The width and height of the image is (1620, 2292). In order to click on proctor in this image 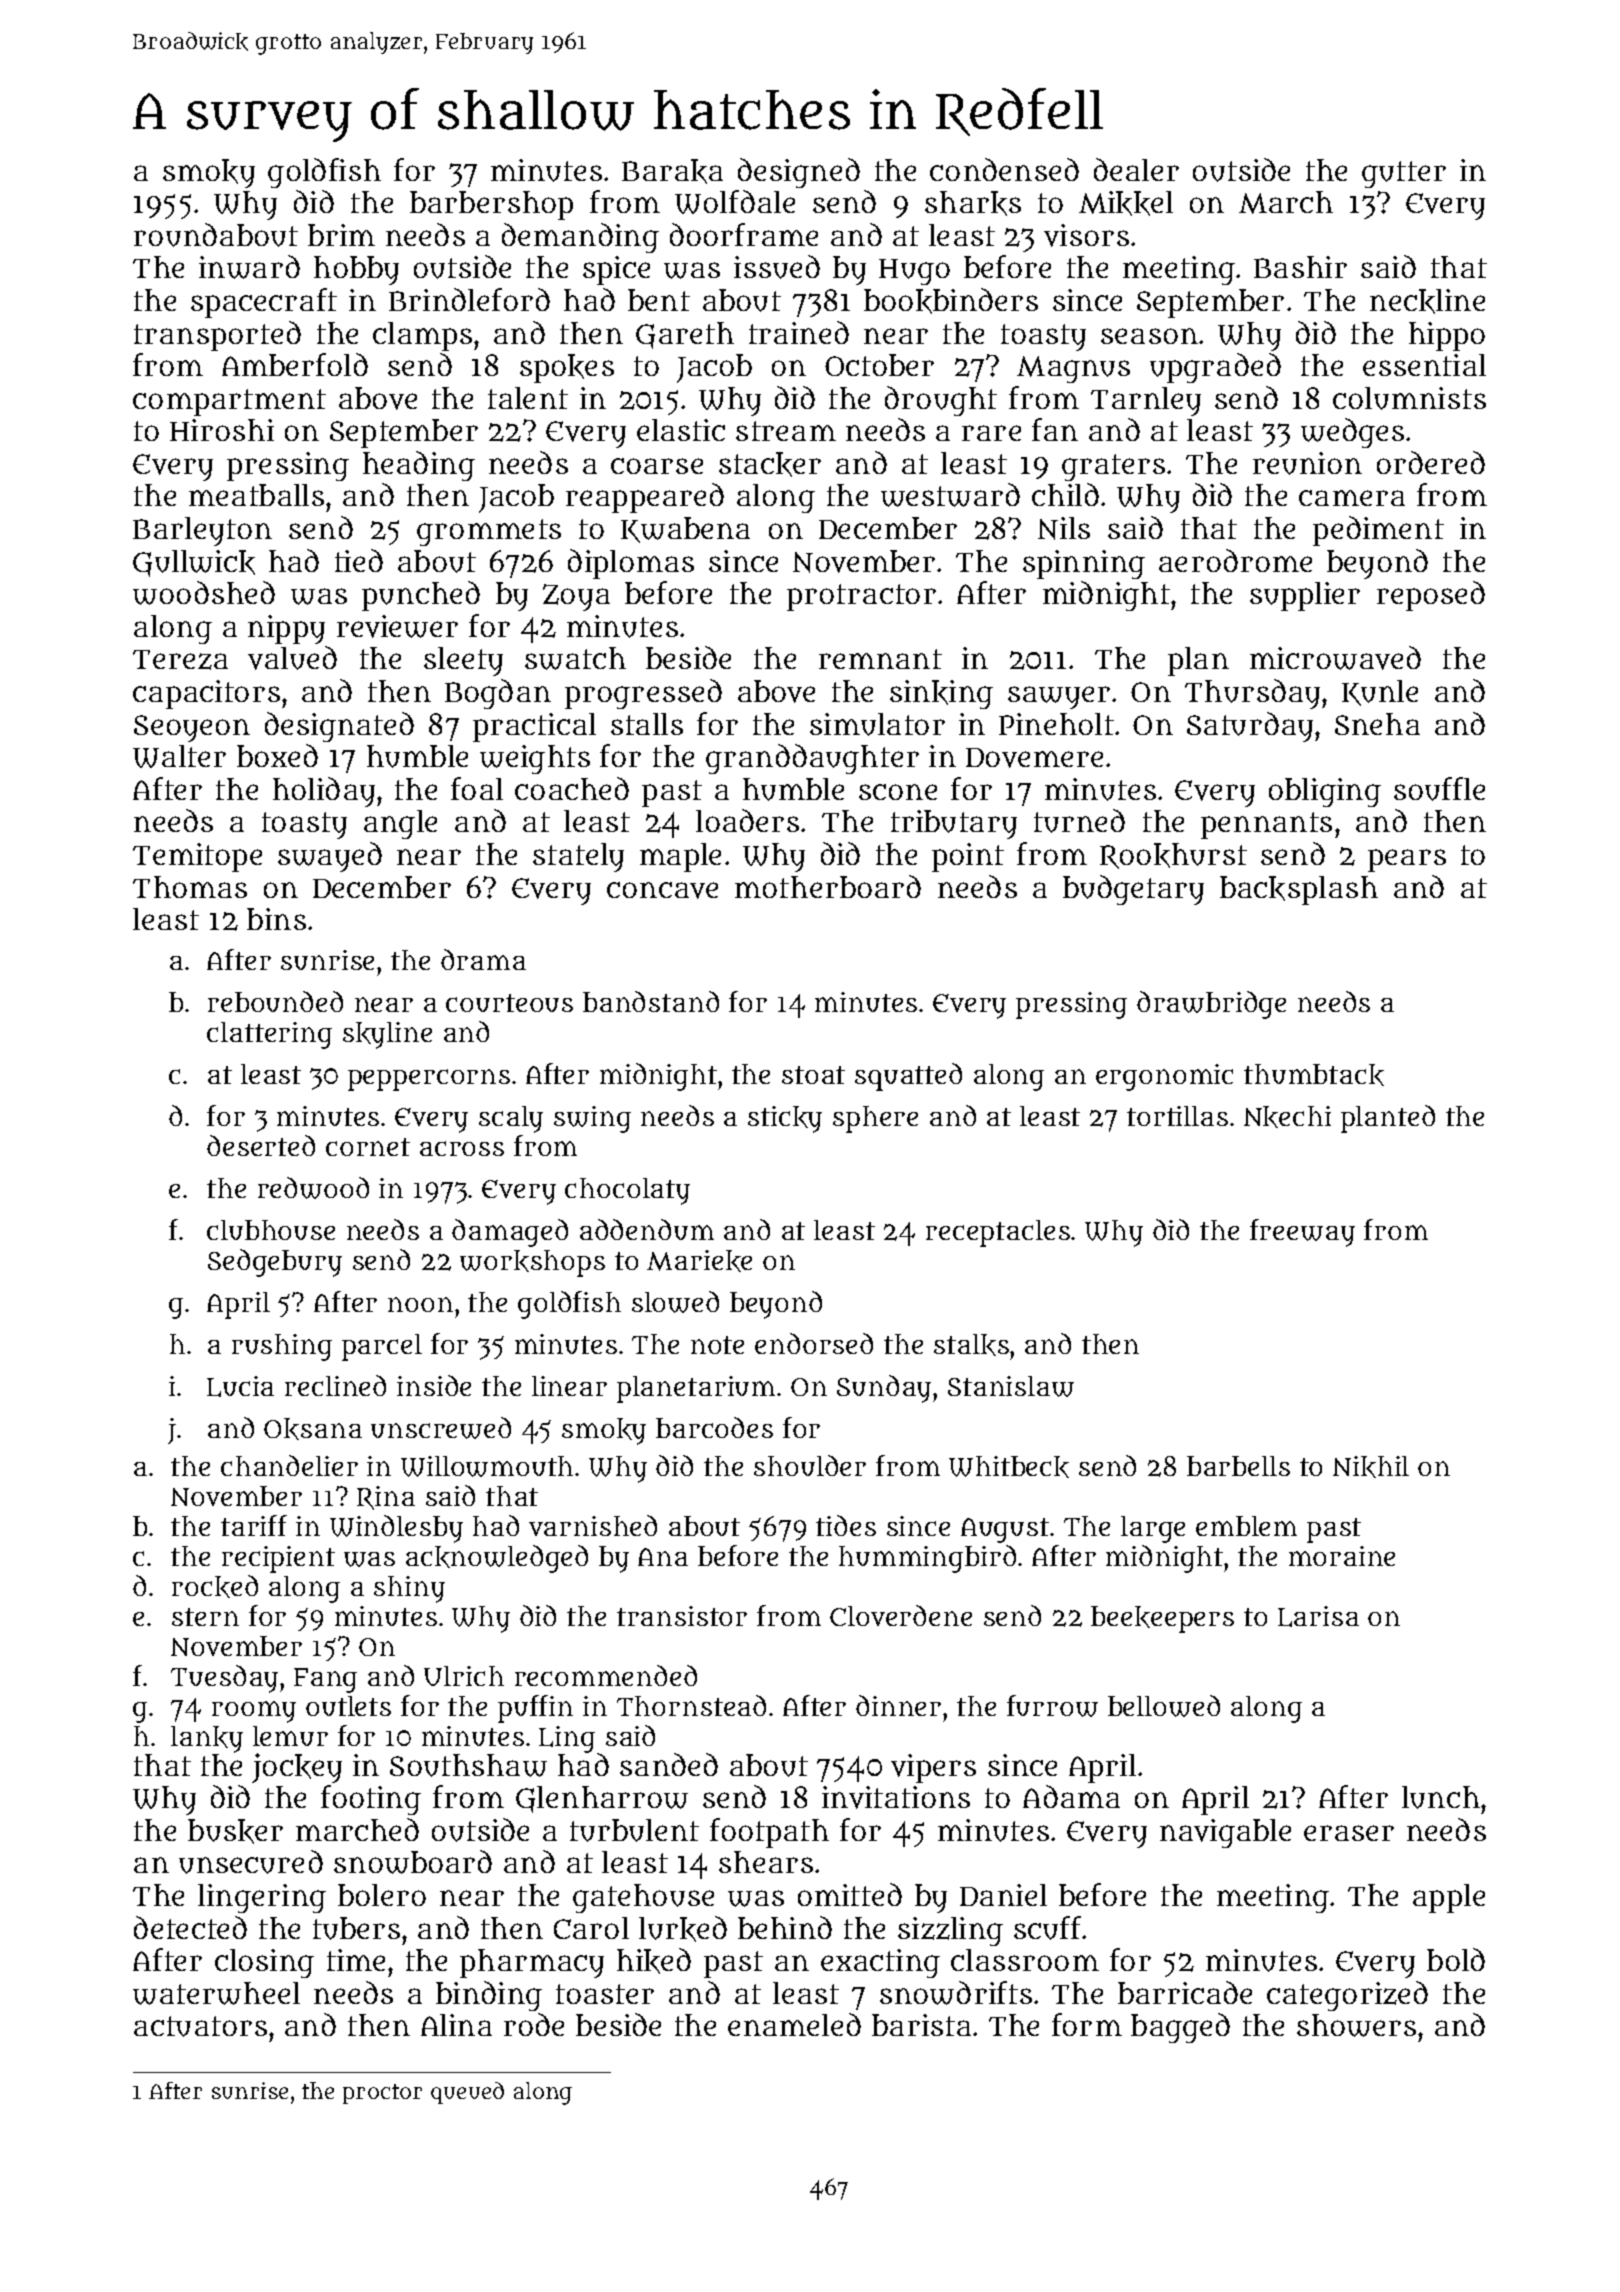, I will do `click(382, 2094)`.
